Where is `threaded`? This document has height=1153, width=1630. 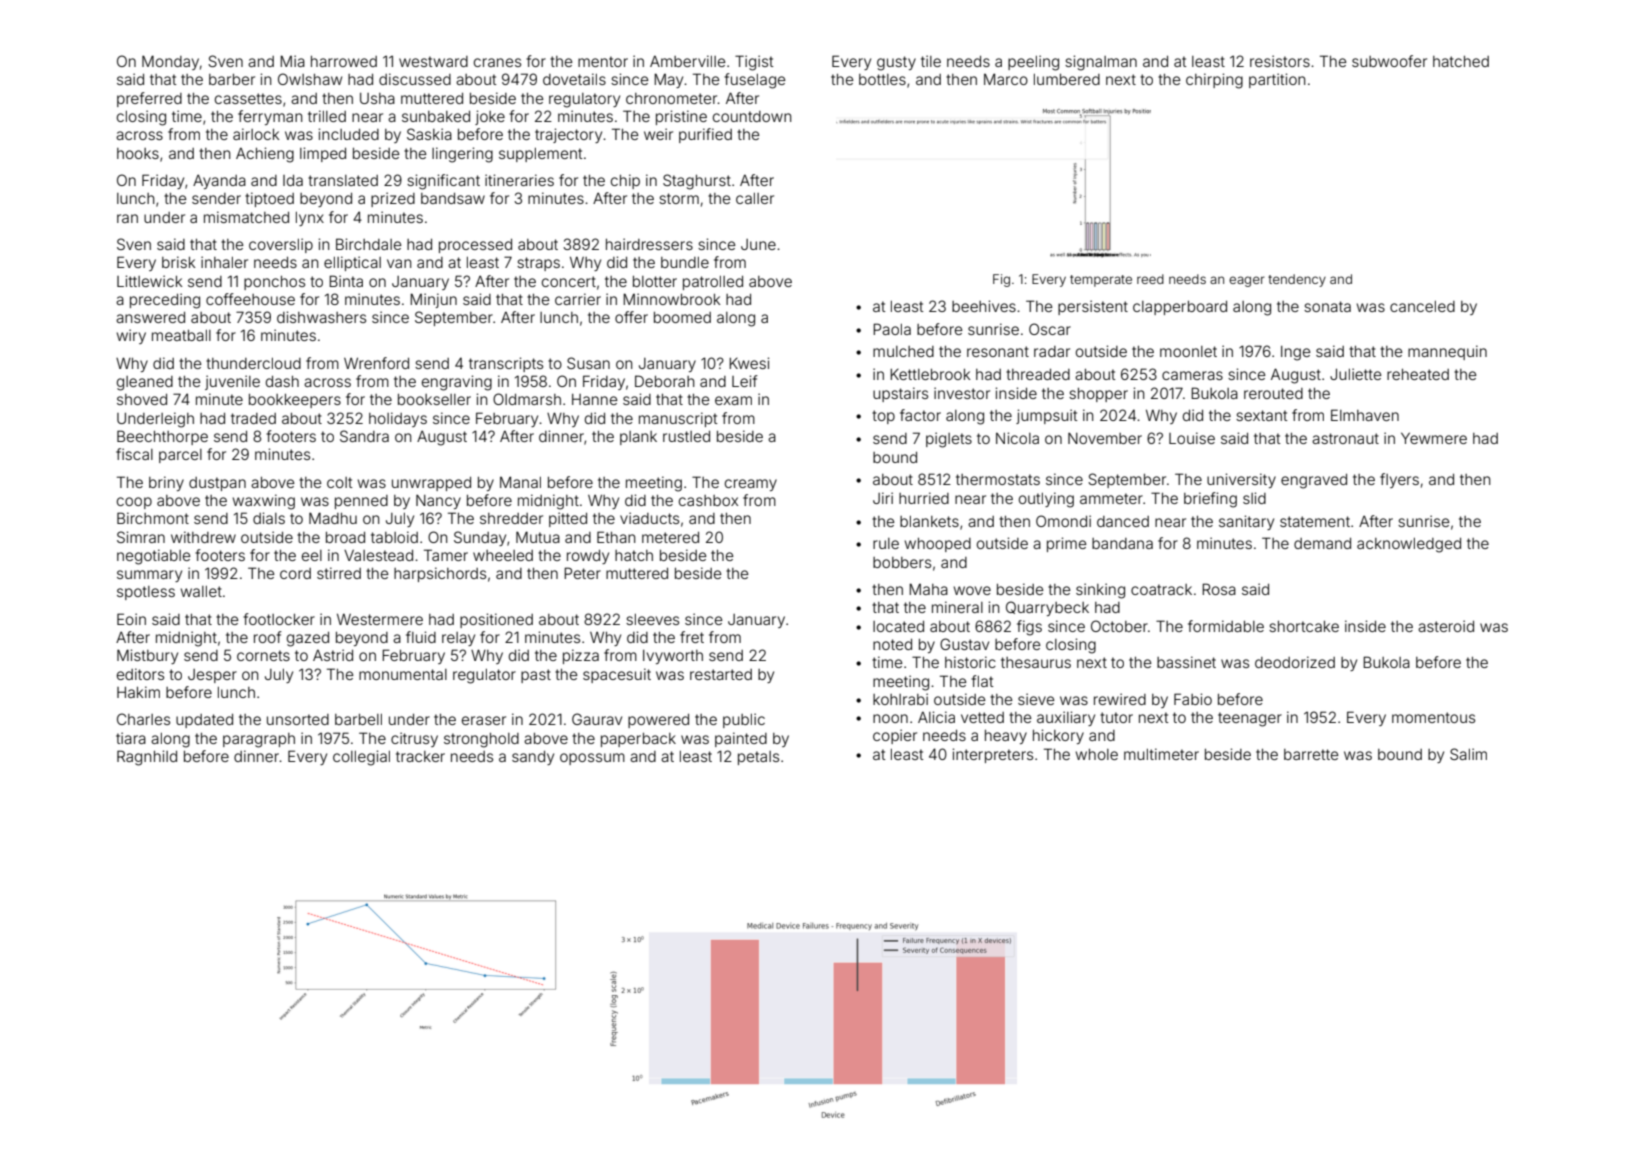 threaded is located at coordinates (1038, 374).
